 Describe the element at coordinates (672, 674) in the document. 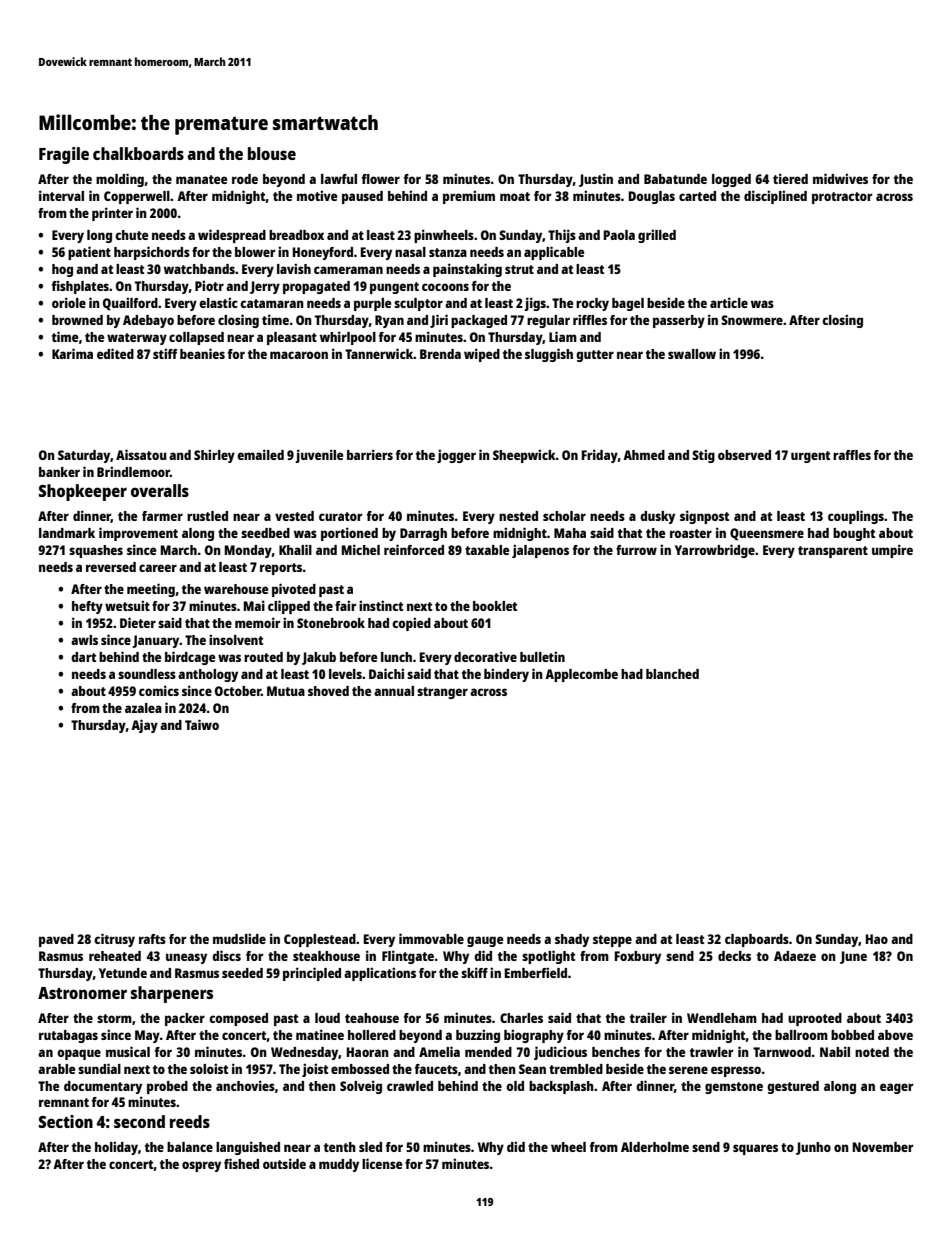

I see `blanched` at that location.
